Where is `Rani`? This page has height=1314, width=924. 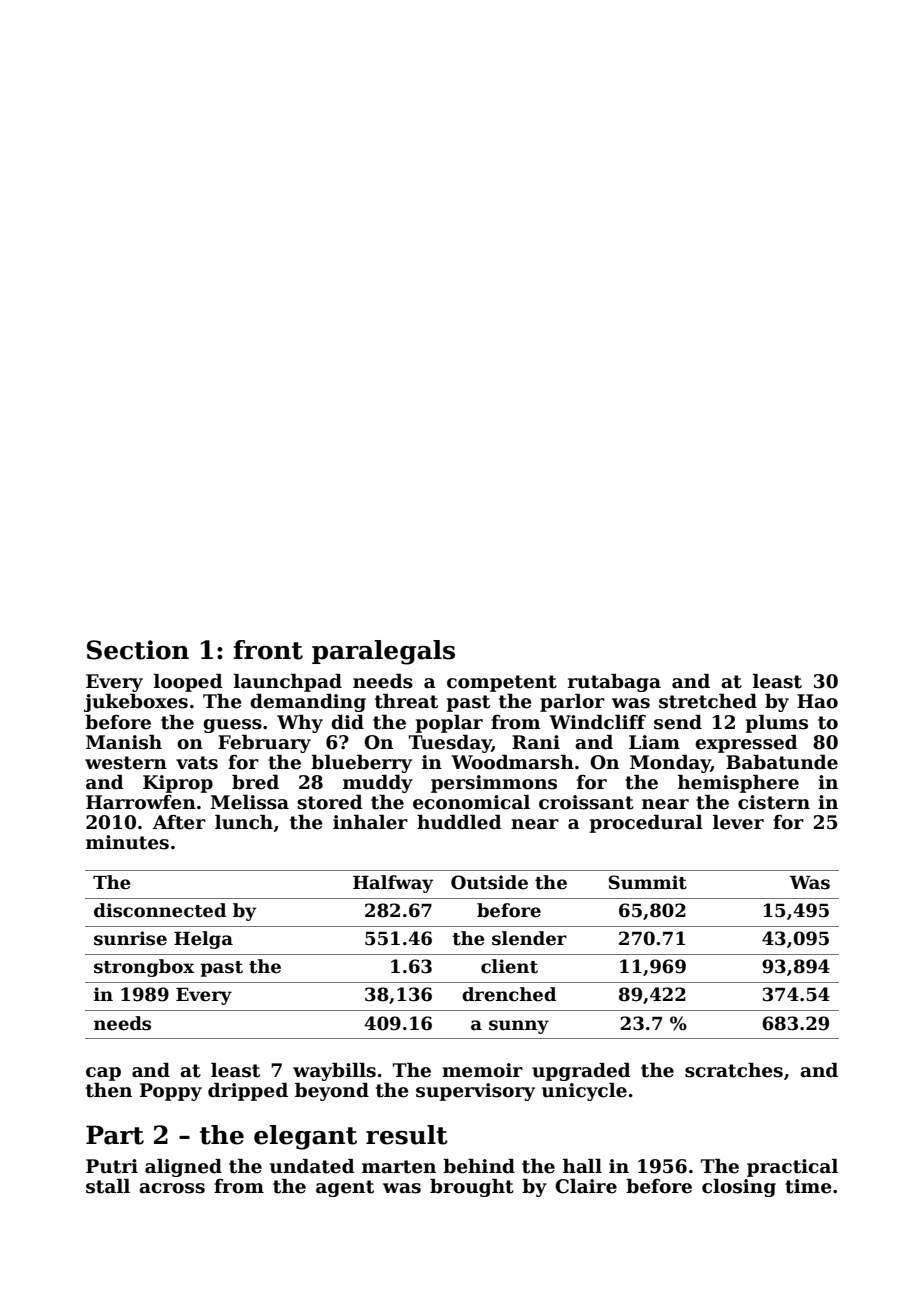 Rani is located at coordinates (536, 742).
